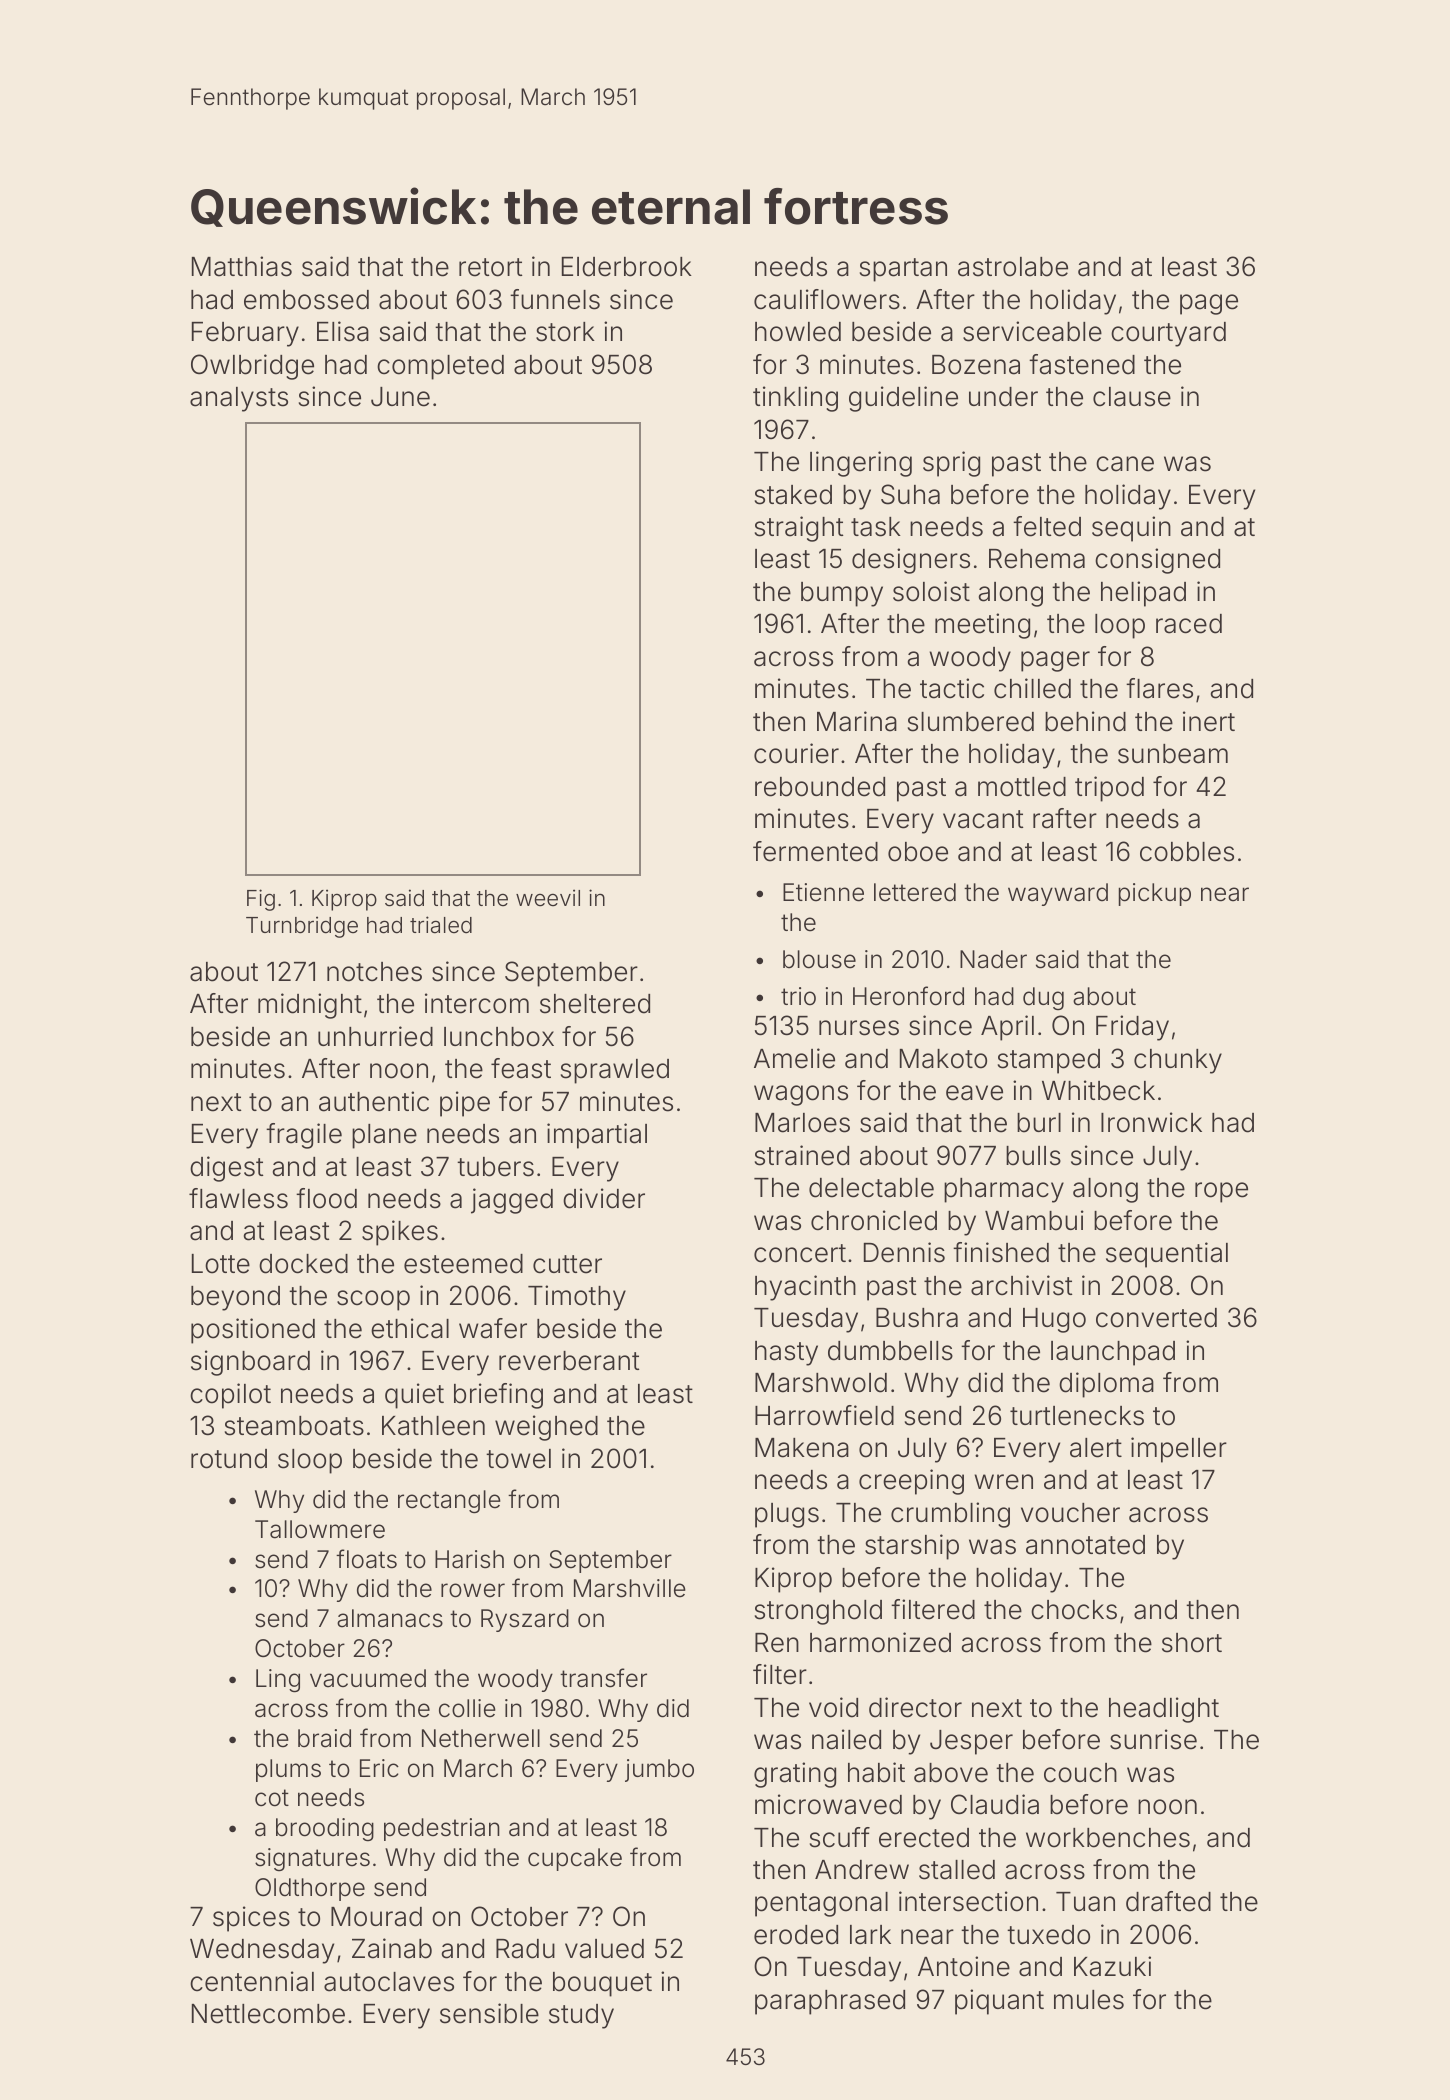 This document has width=1450, height=2100. What do you see at coordinates (226, 1169) in the document?
I see `digest` at bounding box center [226, 1169].
